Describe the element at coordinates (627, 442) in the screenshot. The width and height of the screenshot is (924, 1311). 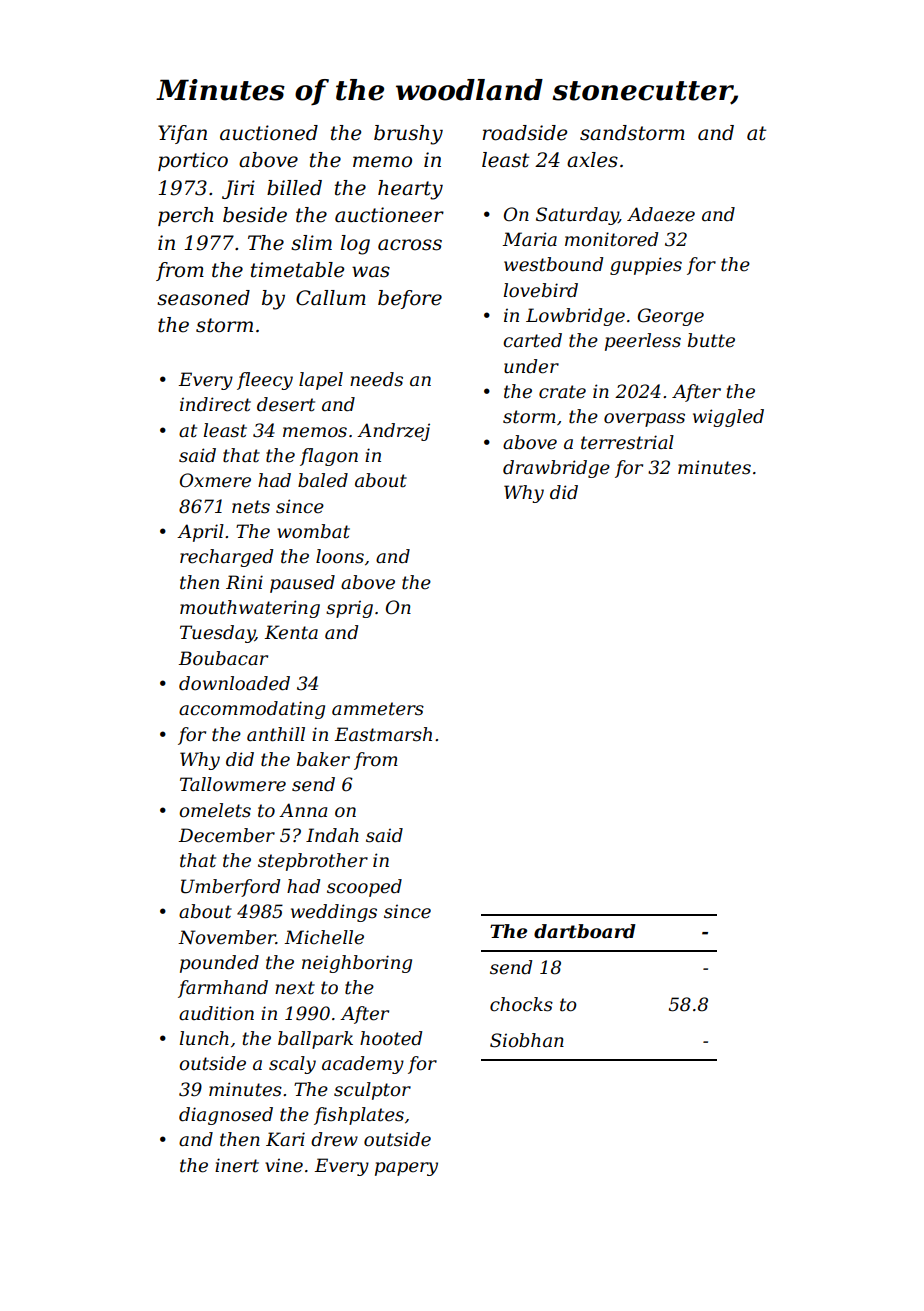
I see `terrestrial` at that location.
